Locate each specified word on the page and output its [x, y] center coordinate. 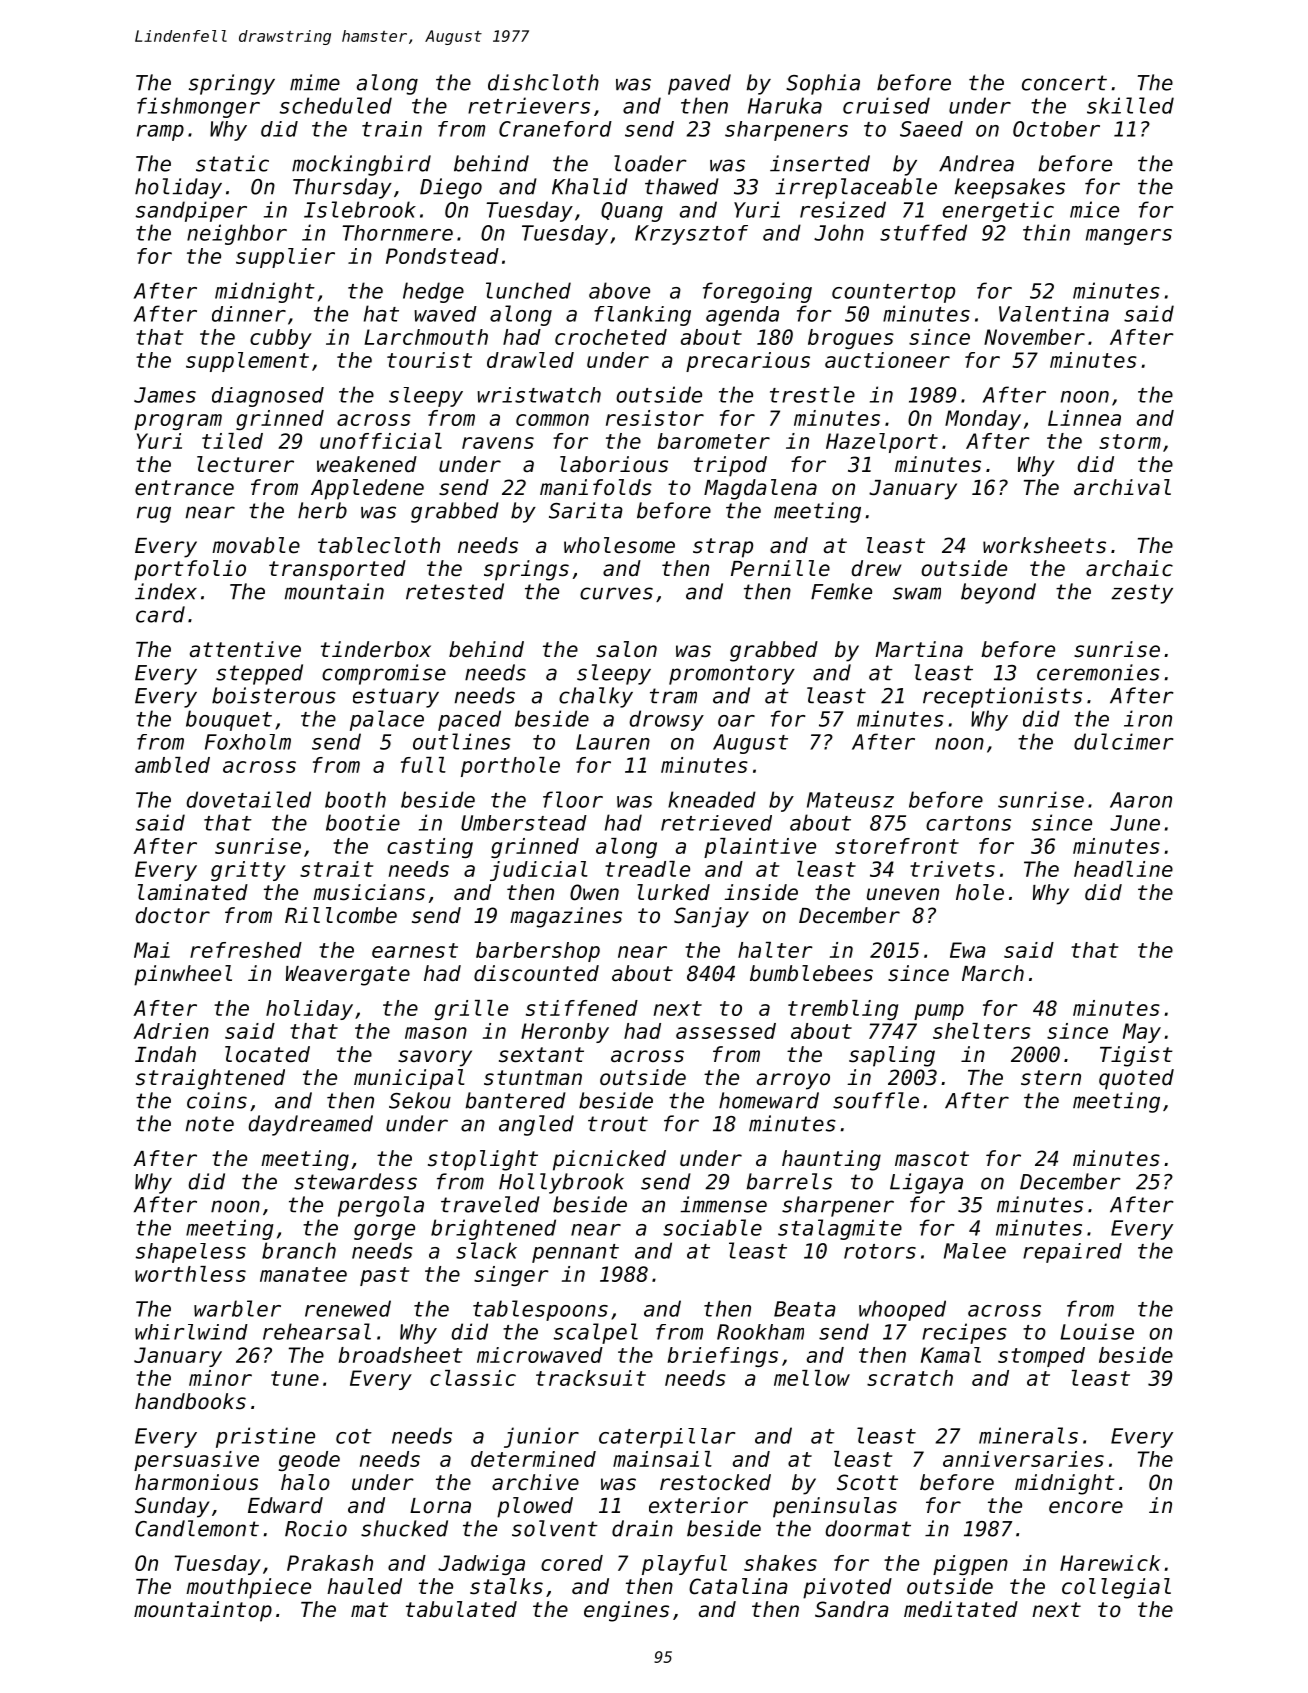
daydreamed [310, 1125]
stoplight [483, 1160]
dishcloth [543, 82]
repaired [1072, 1253]
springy [232, 84]
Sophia [823, 84]
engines [626, 1611]
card [160, 614]
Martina [919, 649]
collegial [1116, 1588]
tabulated [461, 1609]
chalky [596, 697]
